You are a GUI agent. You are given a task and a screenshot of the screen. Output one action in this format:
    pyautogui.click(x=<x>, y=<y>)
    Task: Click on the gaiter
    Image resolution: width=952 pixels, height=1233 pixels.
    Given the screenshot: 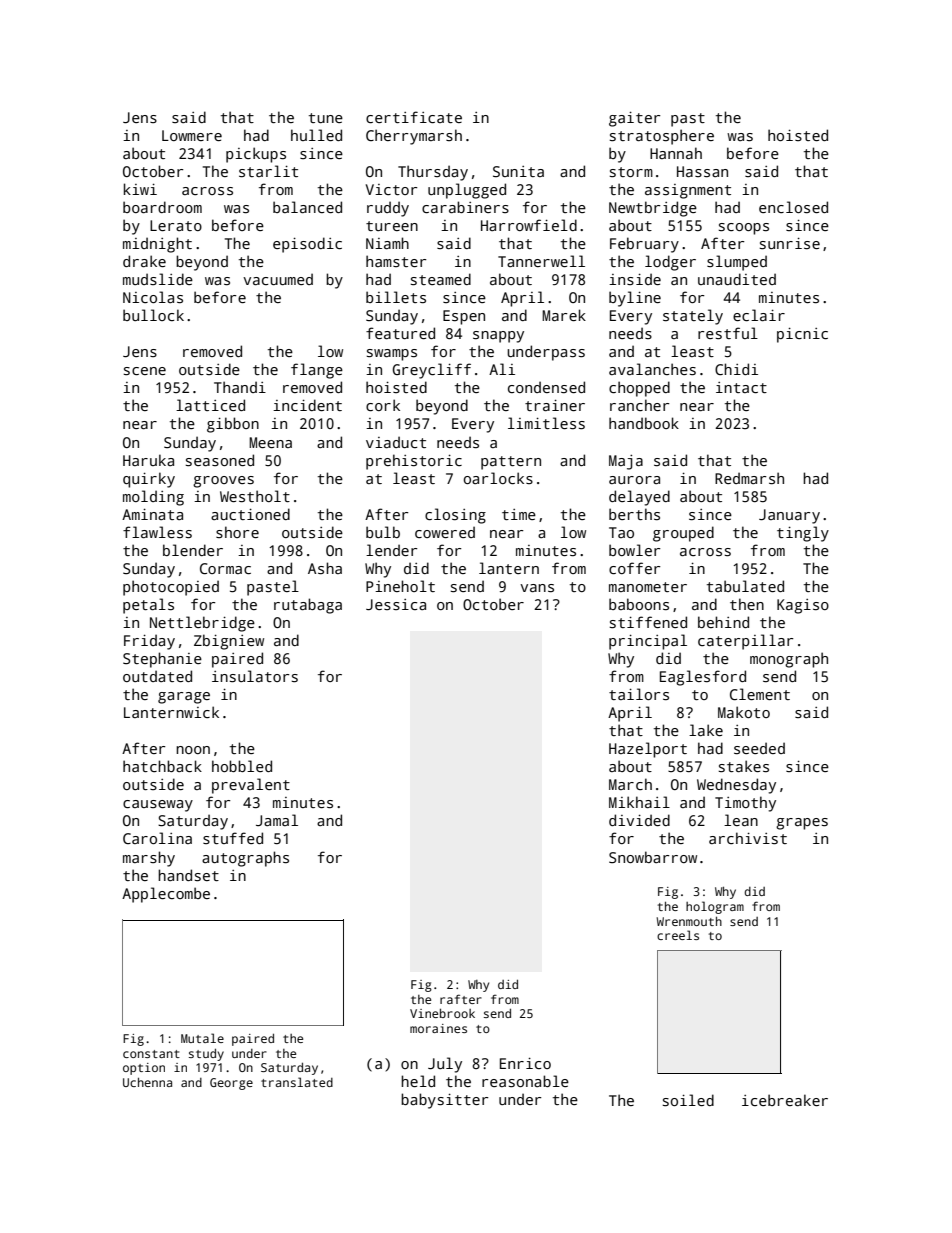 What is the action you would take?
    pyautogui.click(x=634, y=119)
